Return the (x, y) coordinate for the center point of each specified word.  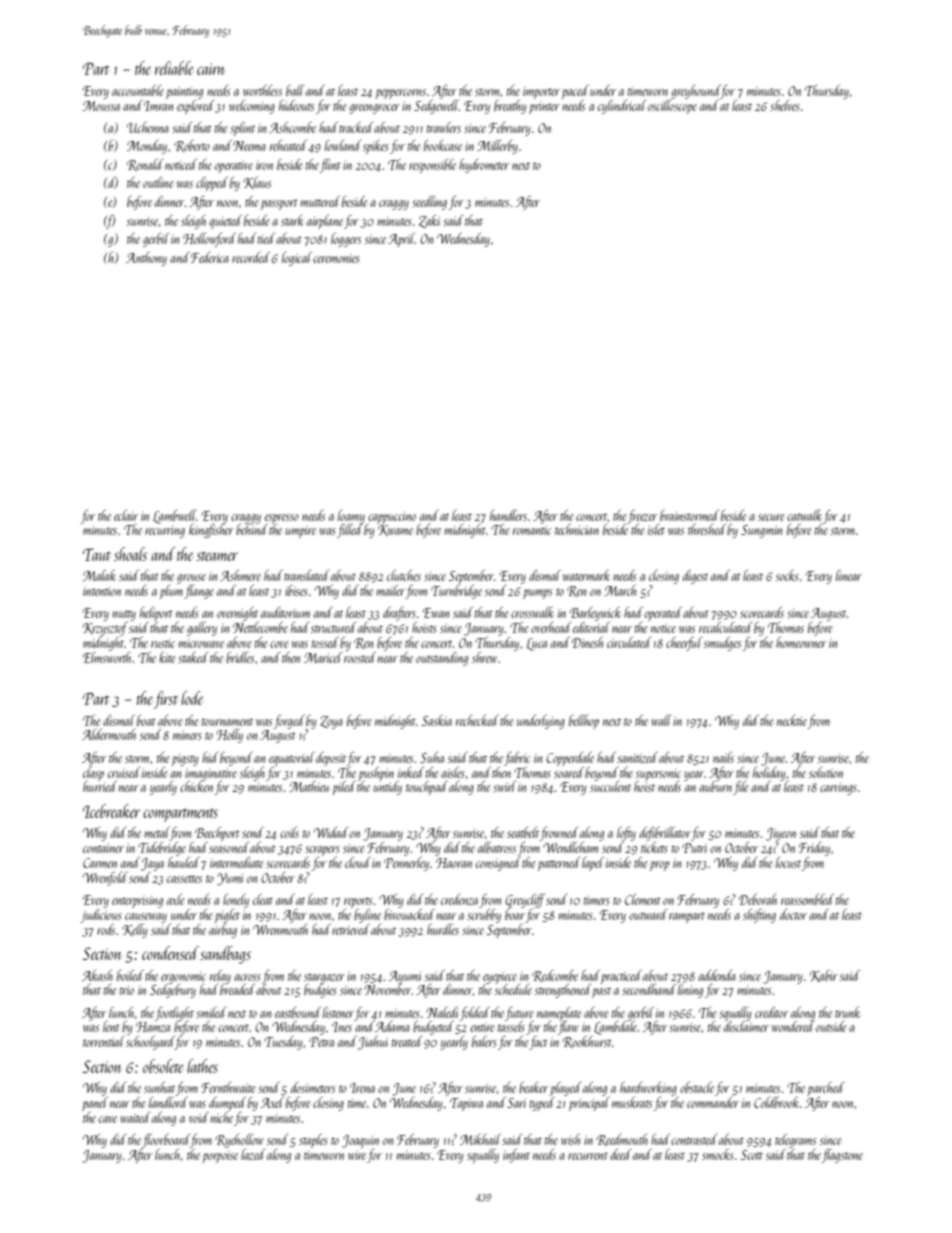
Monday (147, 147)
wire (357, 1155)
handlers (508, 515)
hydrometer (484, 166)
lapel (593, 864)
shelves (785, 105)
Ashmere (240, 575)
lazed (253, 1154)
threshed (707, 529)
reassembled (807, 899)
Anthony (146, 259)
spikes (376, 147)
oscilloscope (672, 107)
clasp (93, 774)
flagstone (842, 1156)
